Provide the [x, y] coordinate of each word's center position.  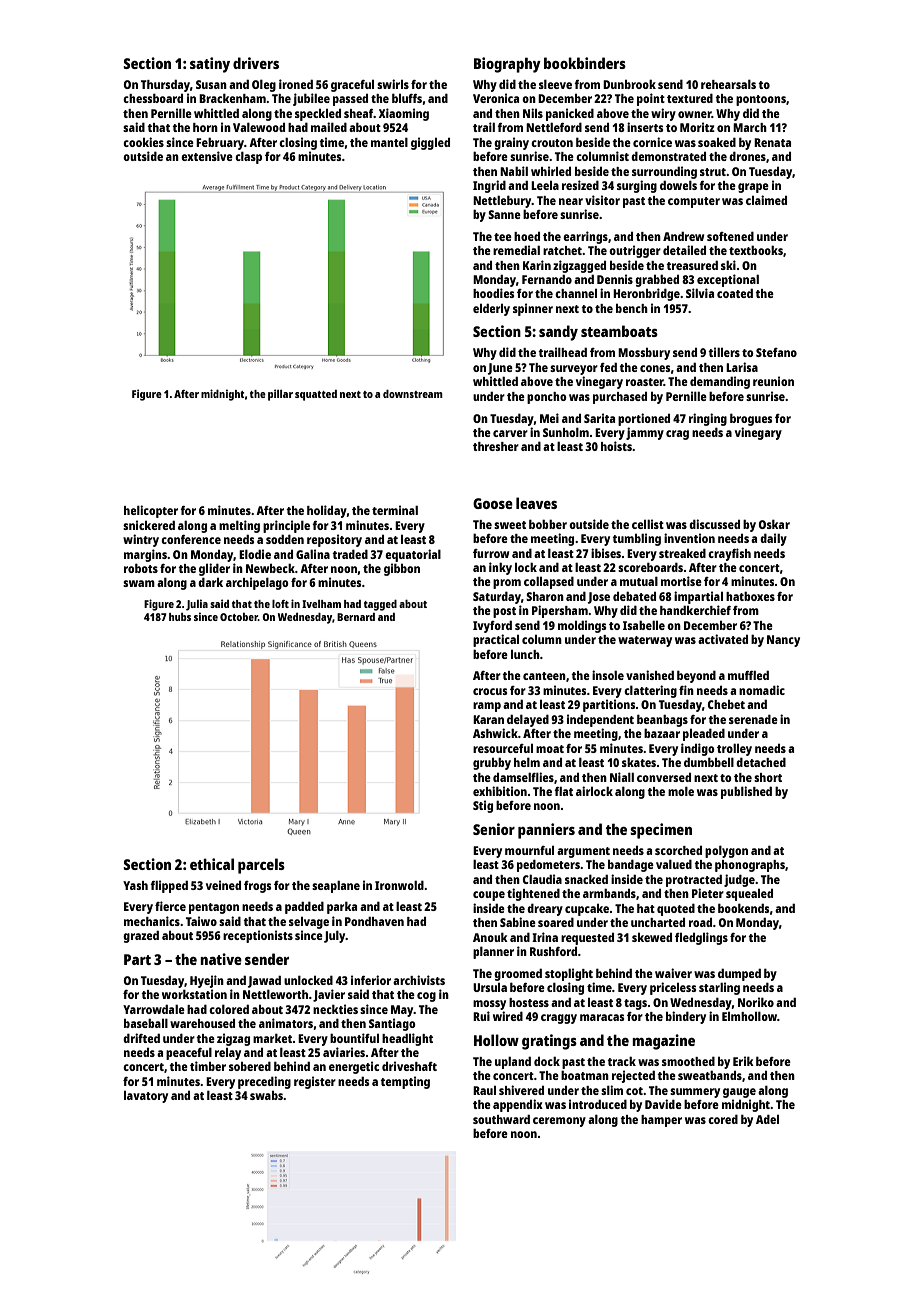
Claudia [542, 879]
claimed [766, 200]
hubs [180, 617]
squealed [749, 895]
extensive [207, 156]
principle [286, 526]
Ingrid [489, 186]
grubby [492, 764]
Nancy [783, 641]
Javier [329, 995]
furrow [491, 553]
